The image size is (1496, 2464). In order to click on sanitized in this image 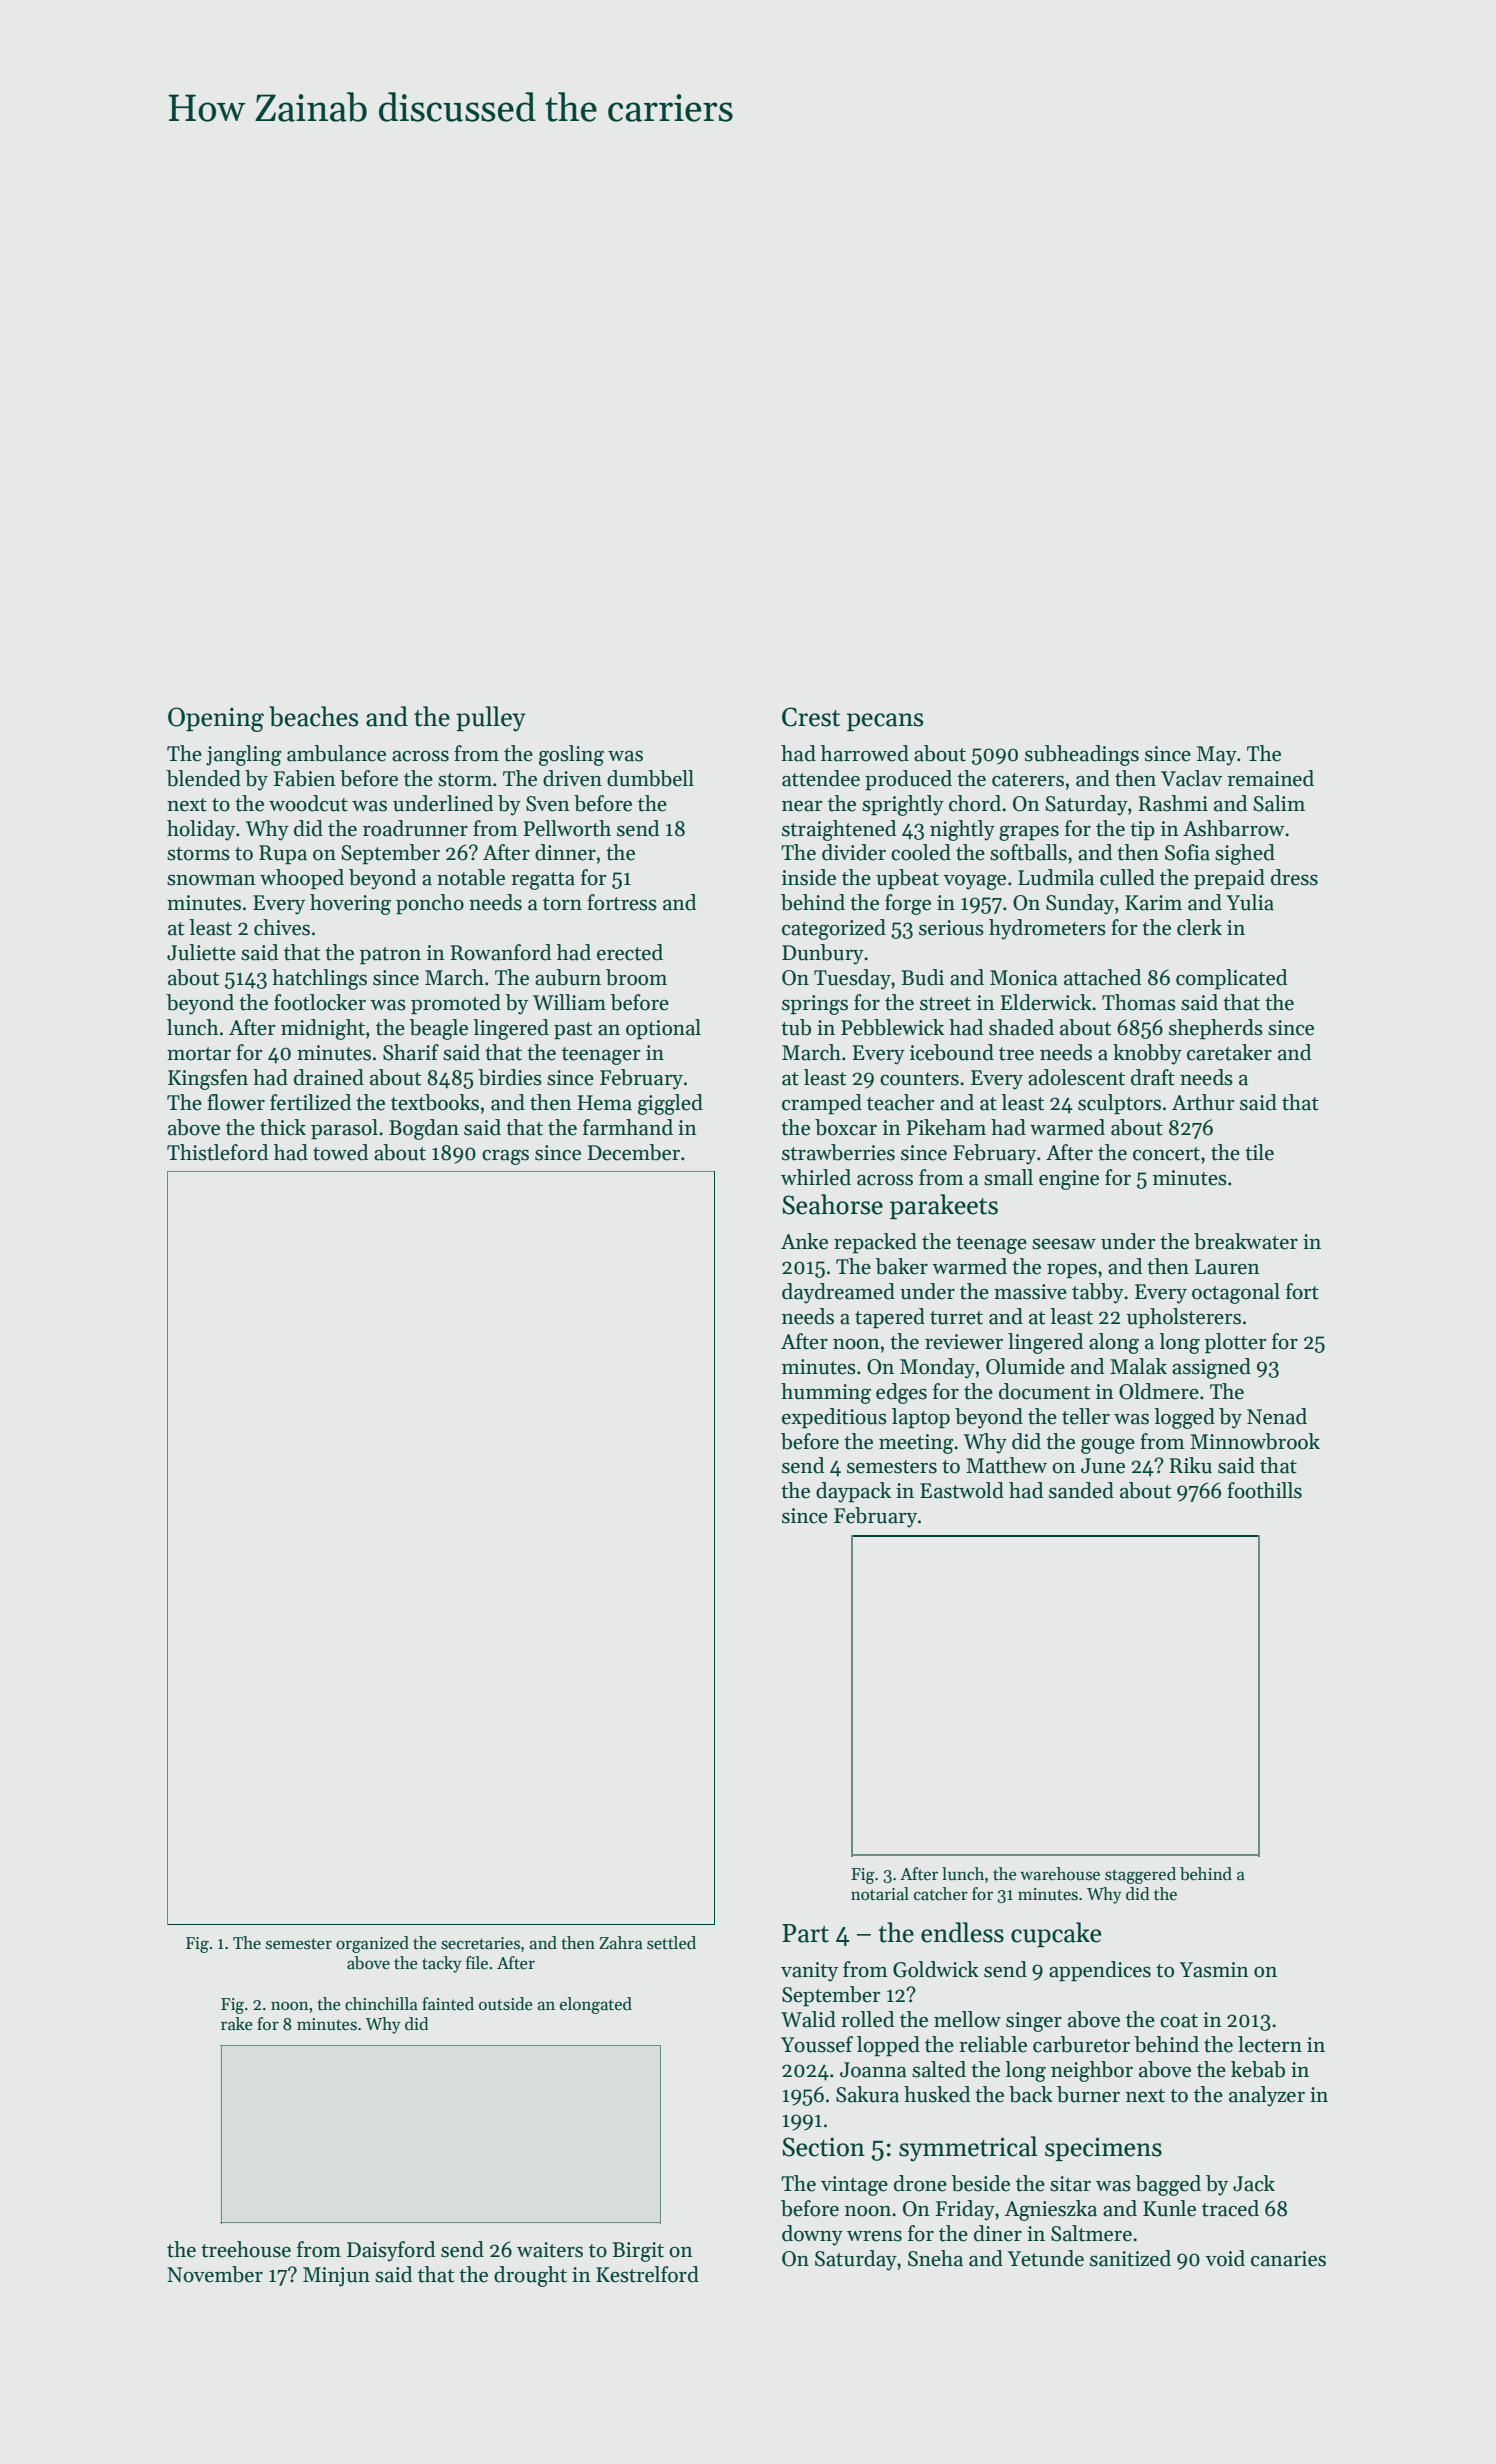, I will do `click(1130, 2258)`.
